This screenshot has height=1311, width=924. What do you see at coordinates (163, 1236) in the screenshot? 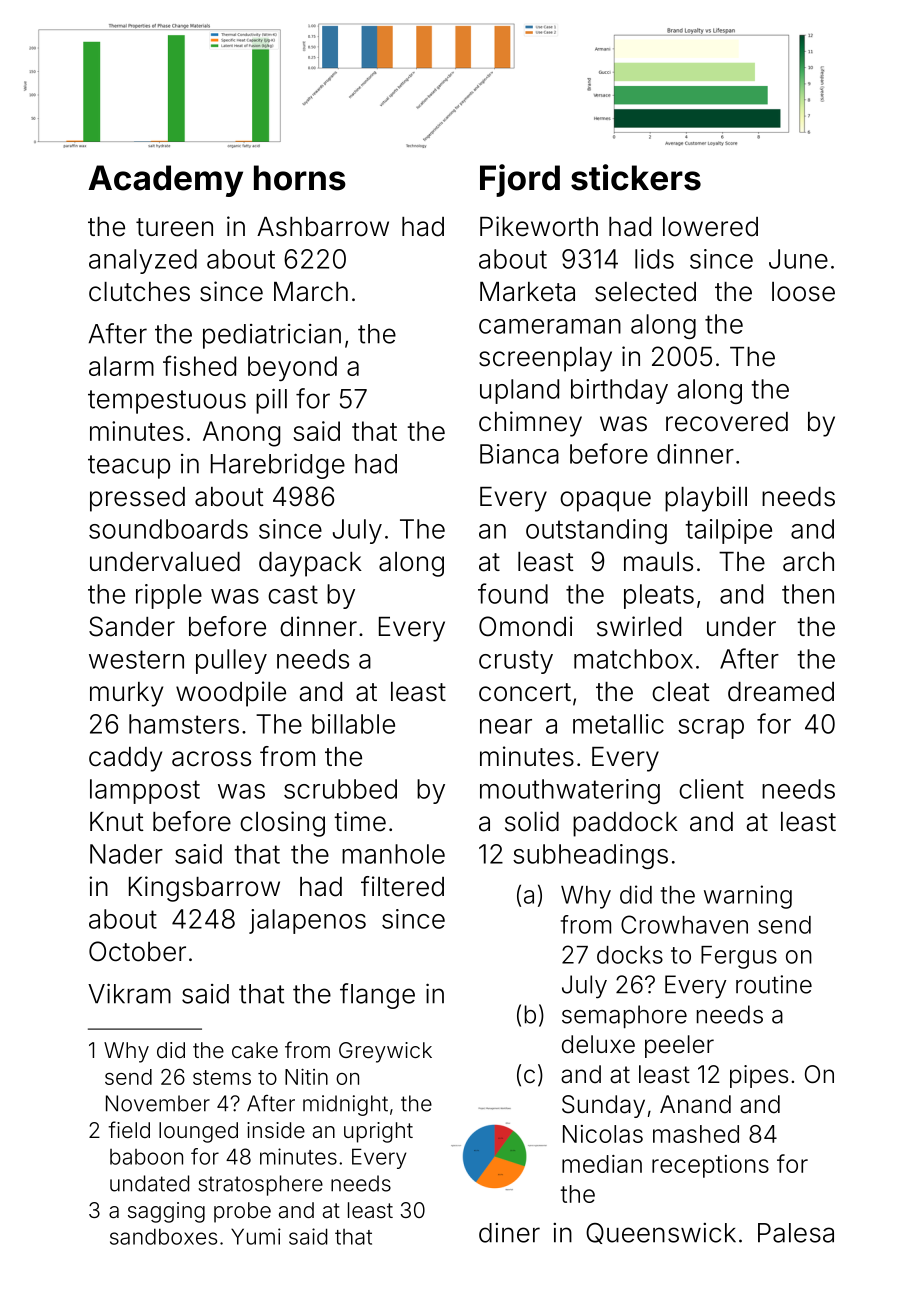
I see `sandboxes` at bounding box center [163, 1236].
